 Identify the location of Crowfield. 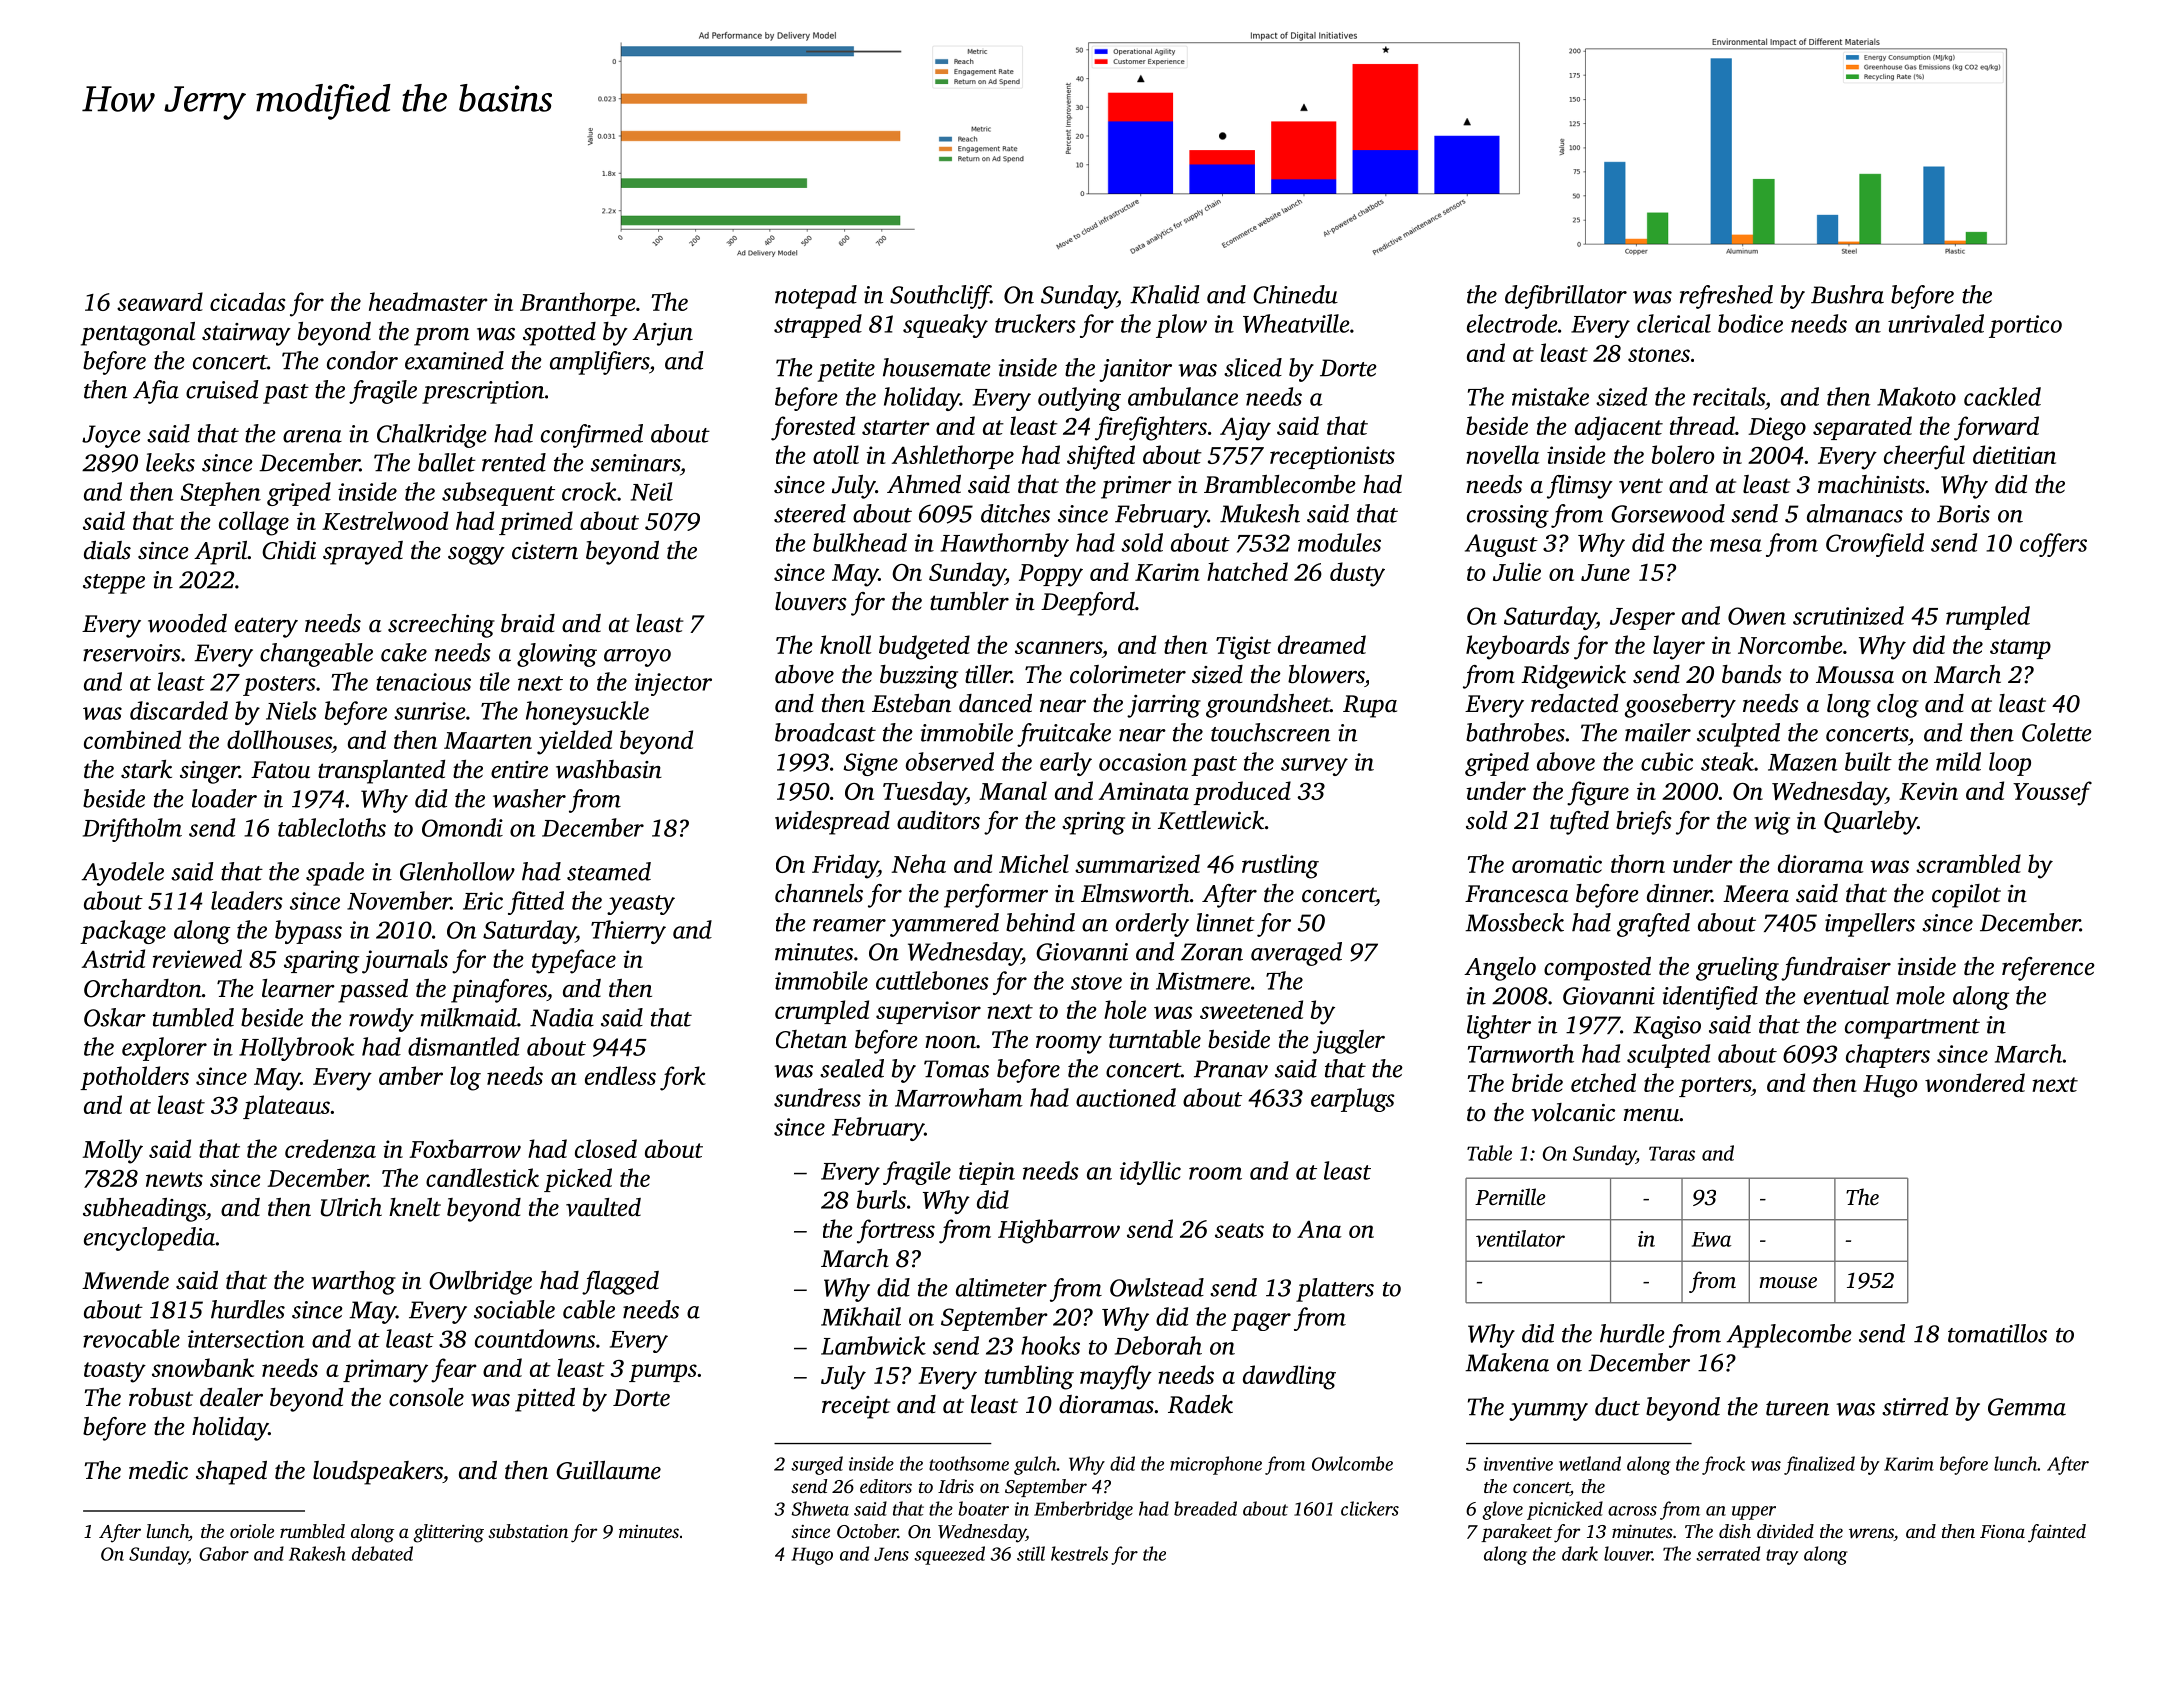
(1875, 545).
